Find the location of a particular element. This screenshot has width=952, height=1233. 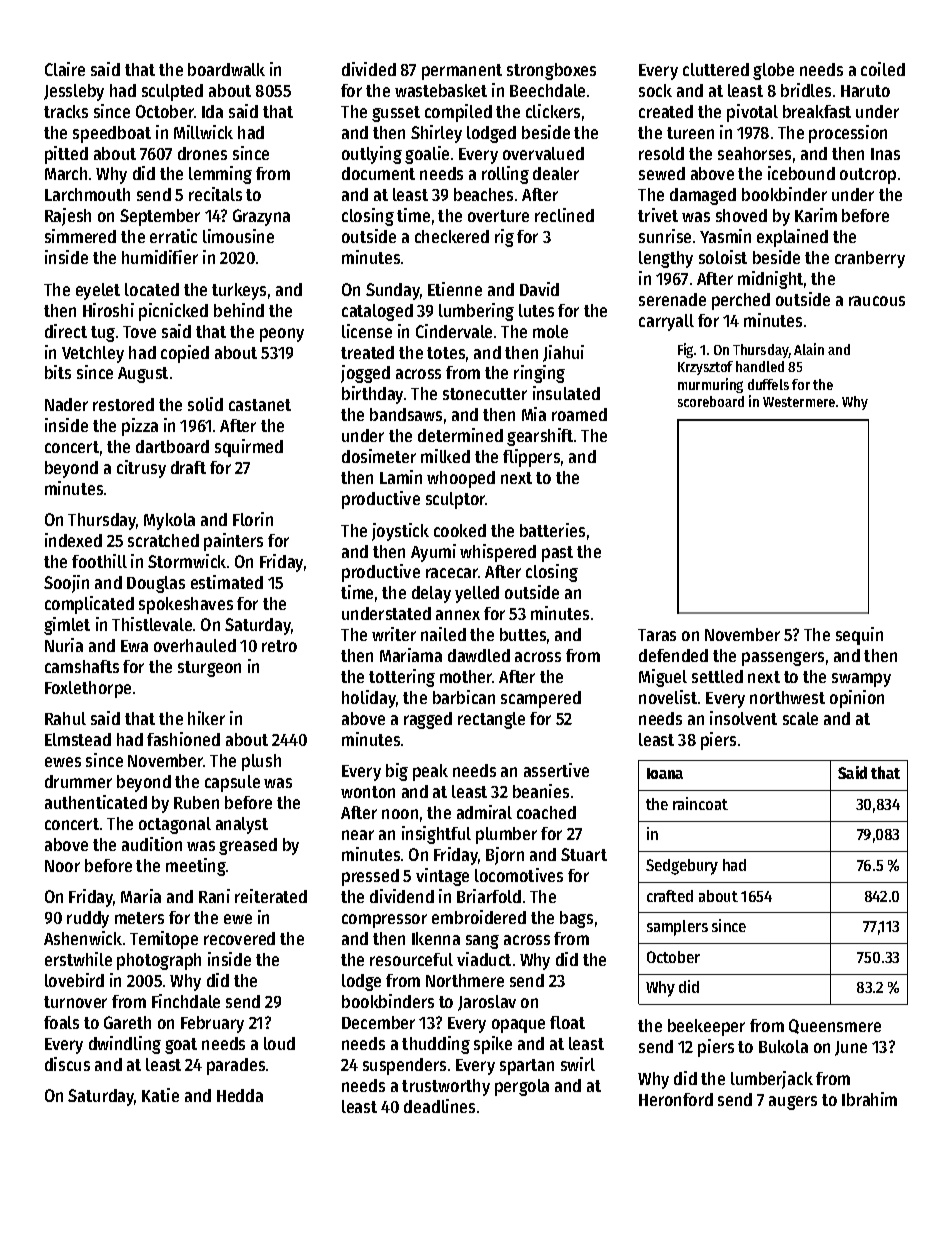

divided is located at coordinates (369, 69).
